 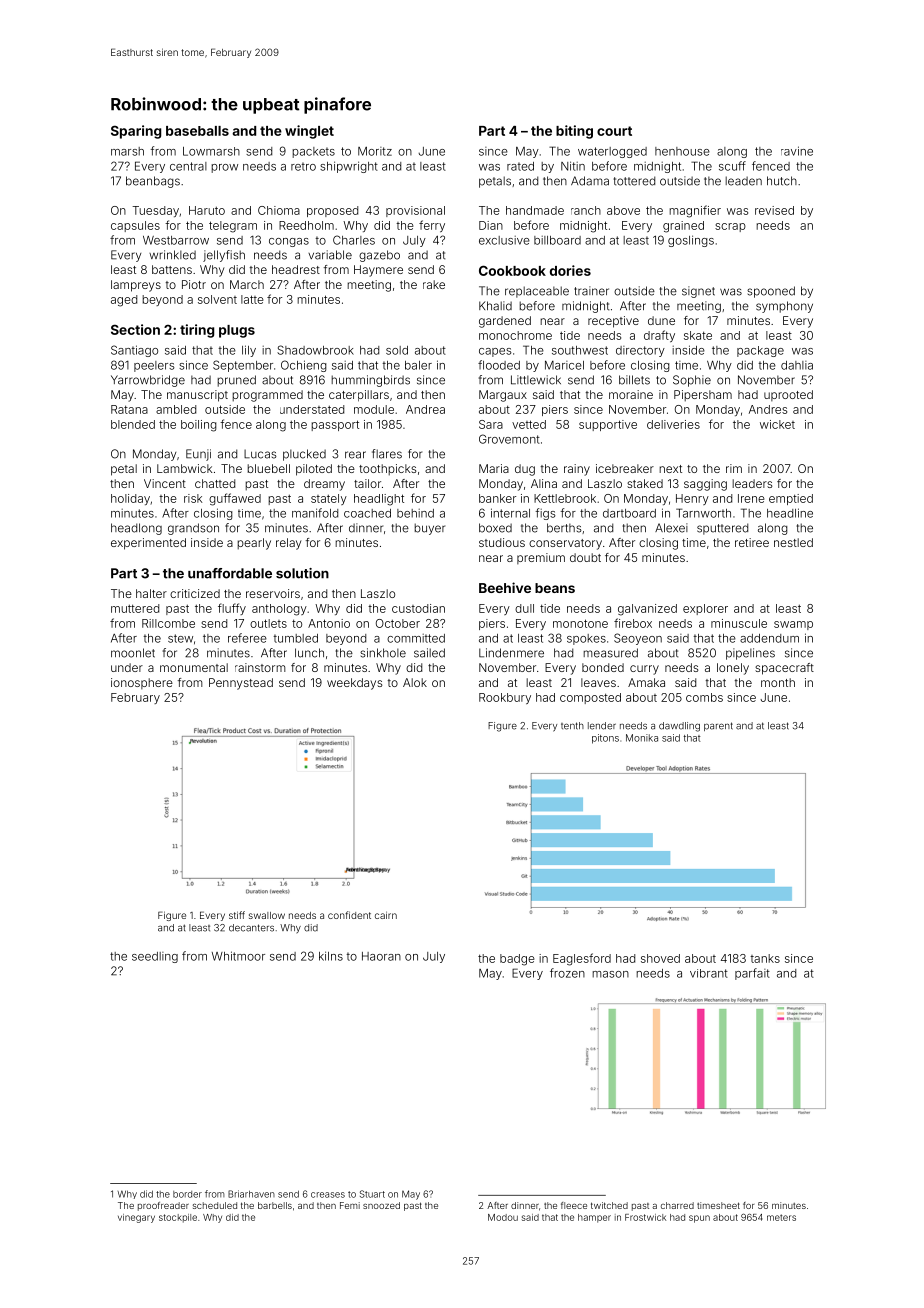 I want to click on boxed, so click(x=495, y=528).
